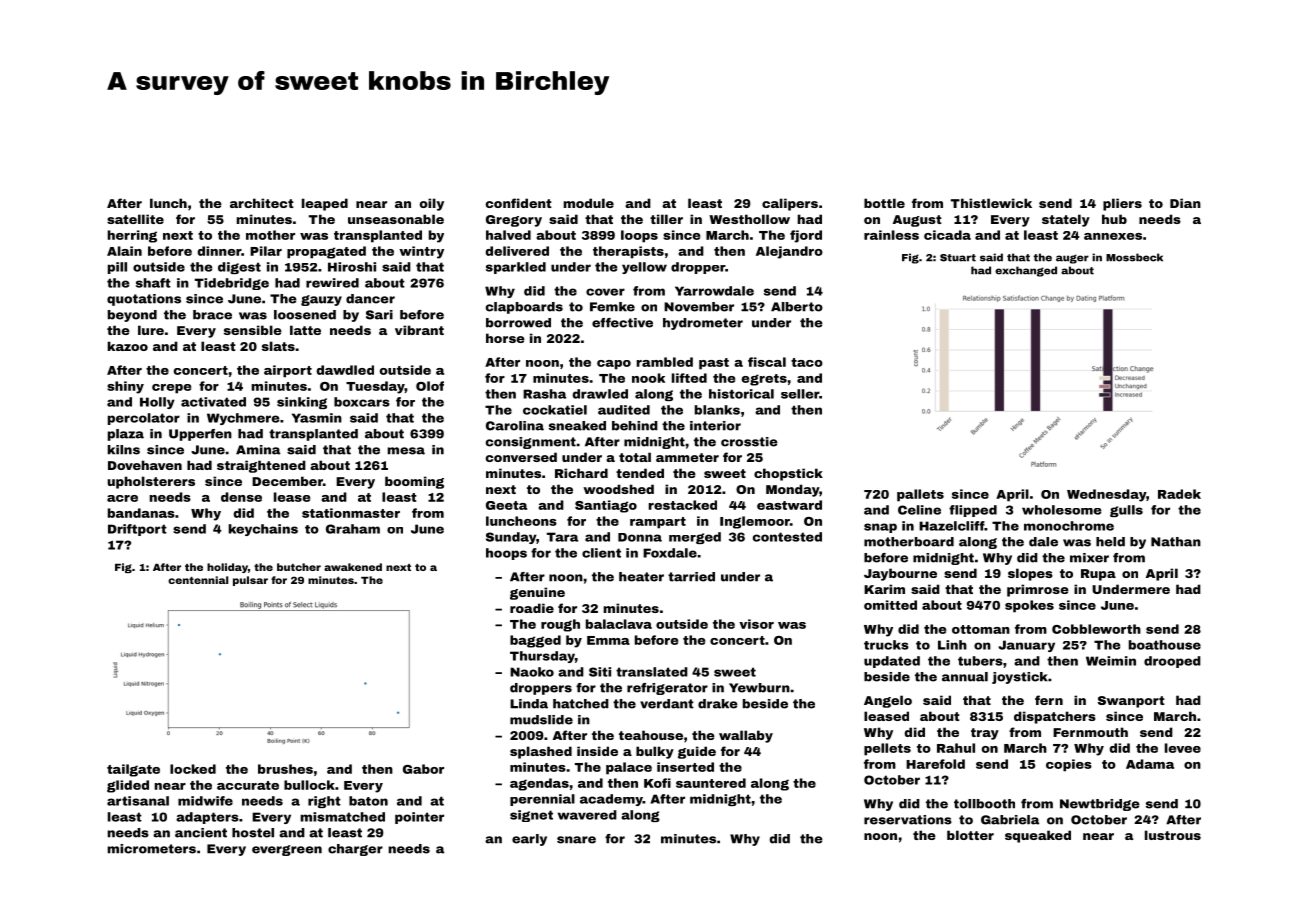  Describe the element at coordinates (152, 849) in the document. I see `micrometers` at that location.
